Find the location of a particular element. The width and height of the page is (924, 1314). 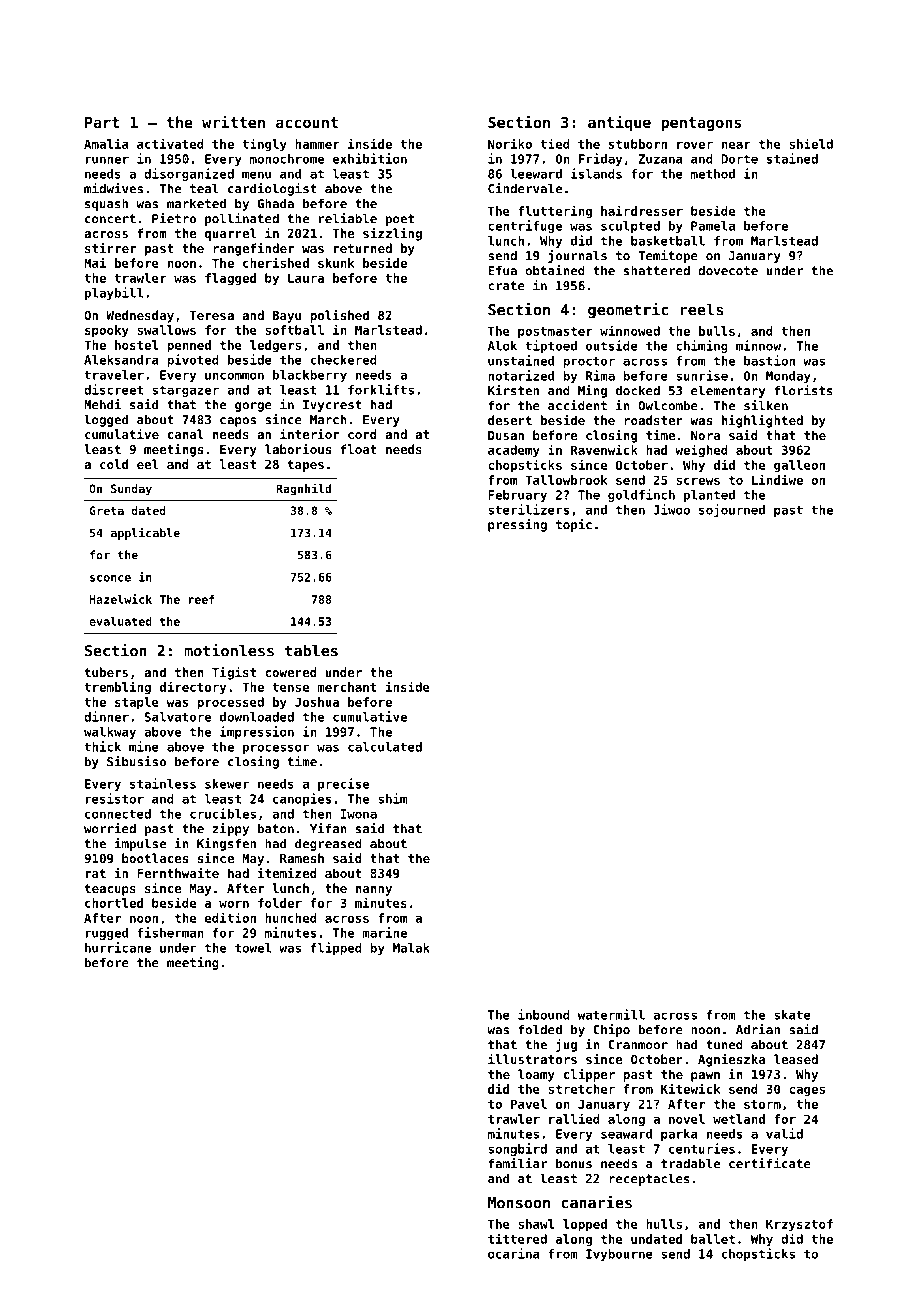

reef is located at coordinates (202, 599).
